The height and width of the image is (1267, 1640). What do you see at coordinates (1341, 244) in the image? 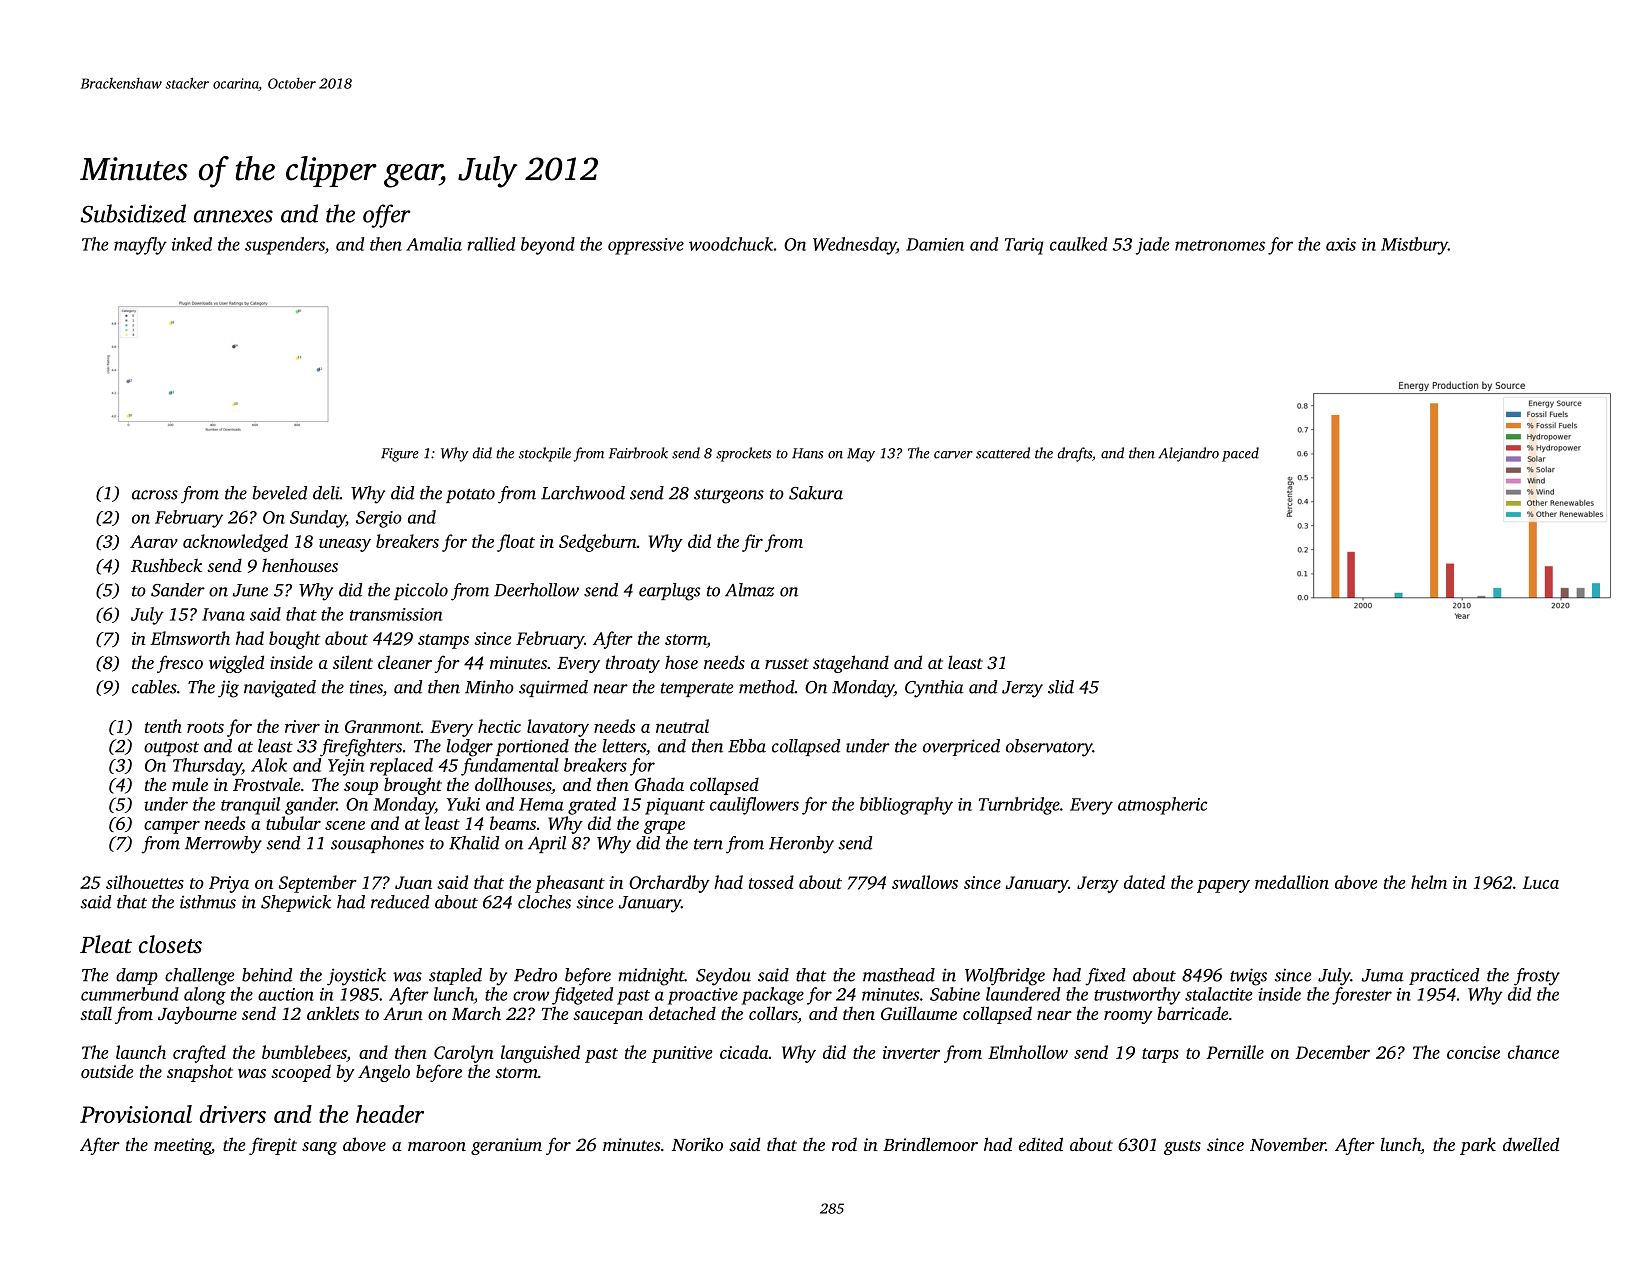
I see `axis` at bounding box center [1341, 244].
